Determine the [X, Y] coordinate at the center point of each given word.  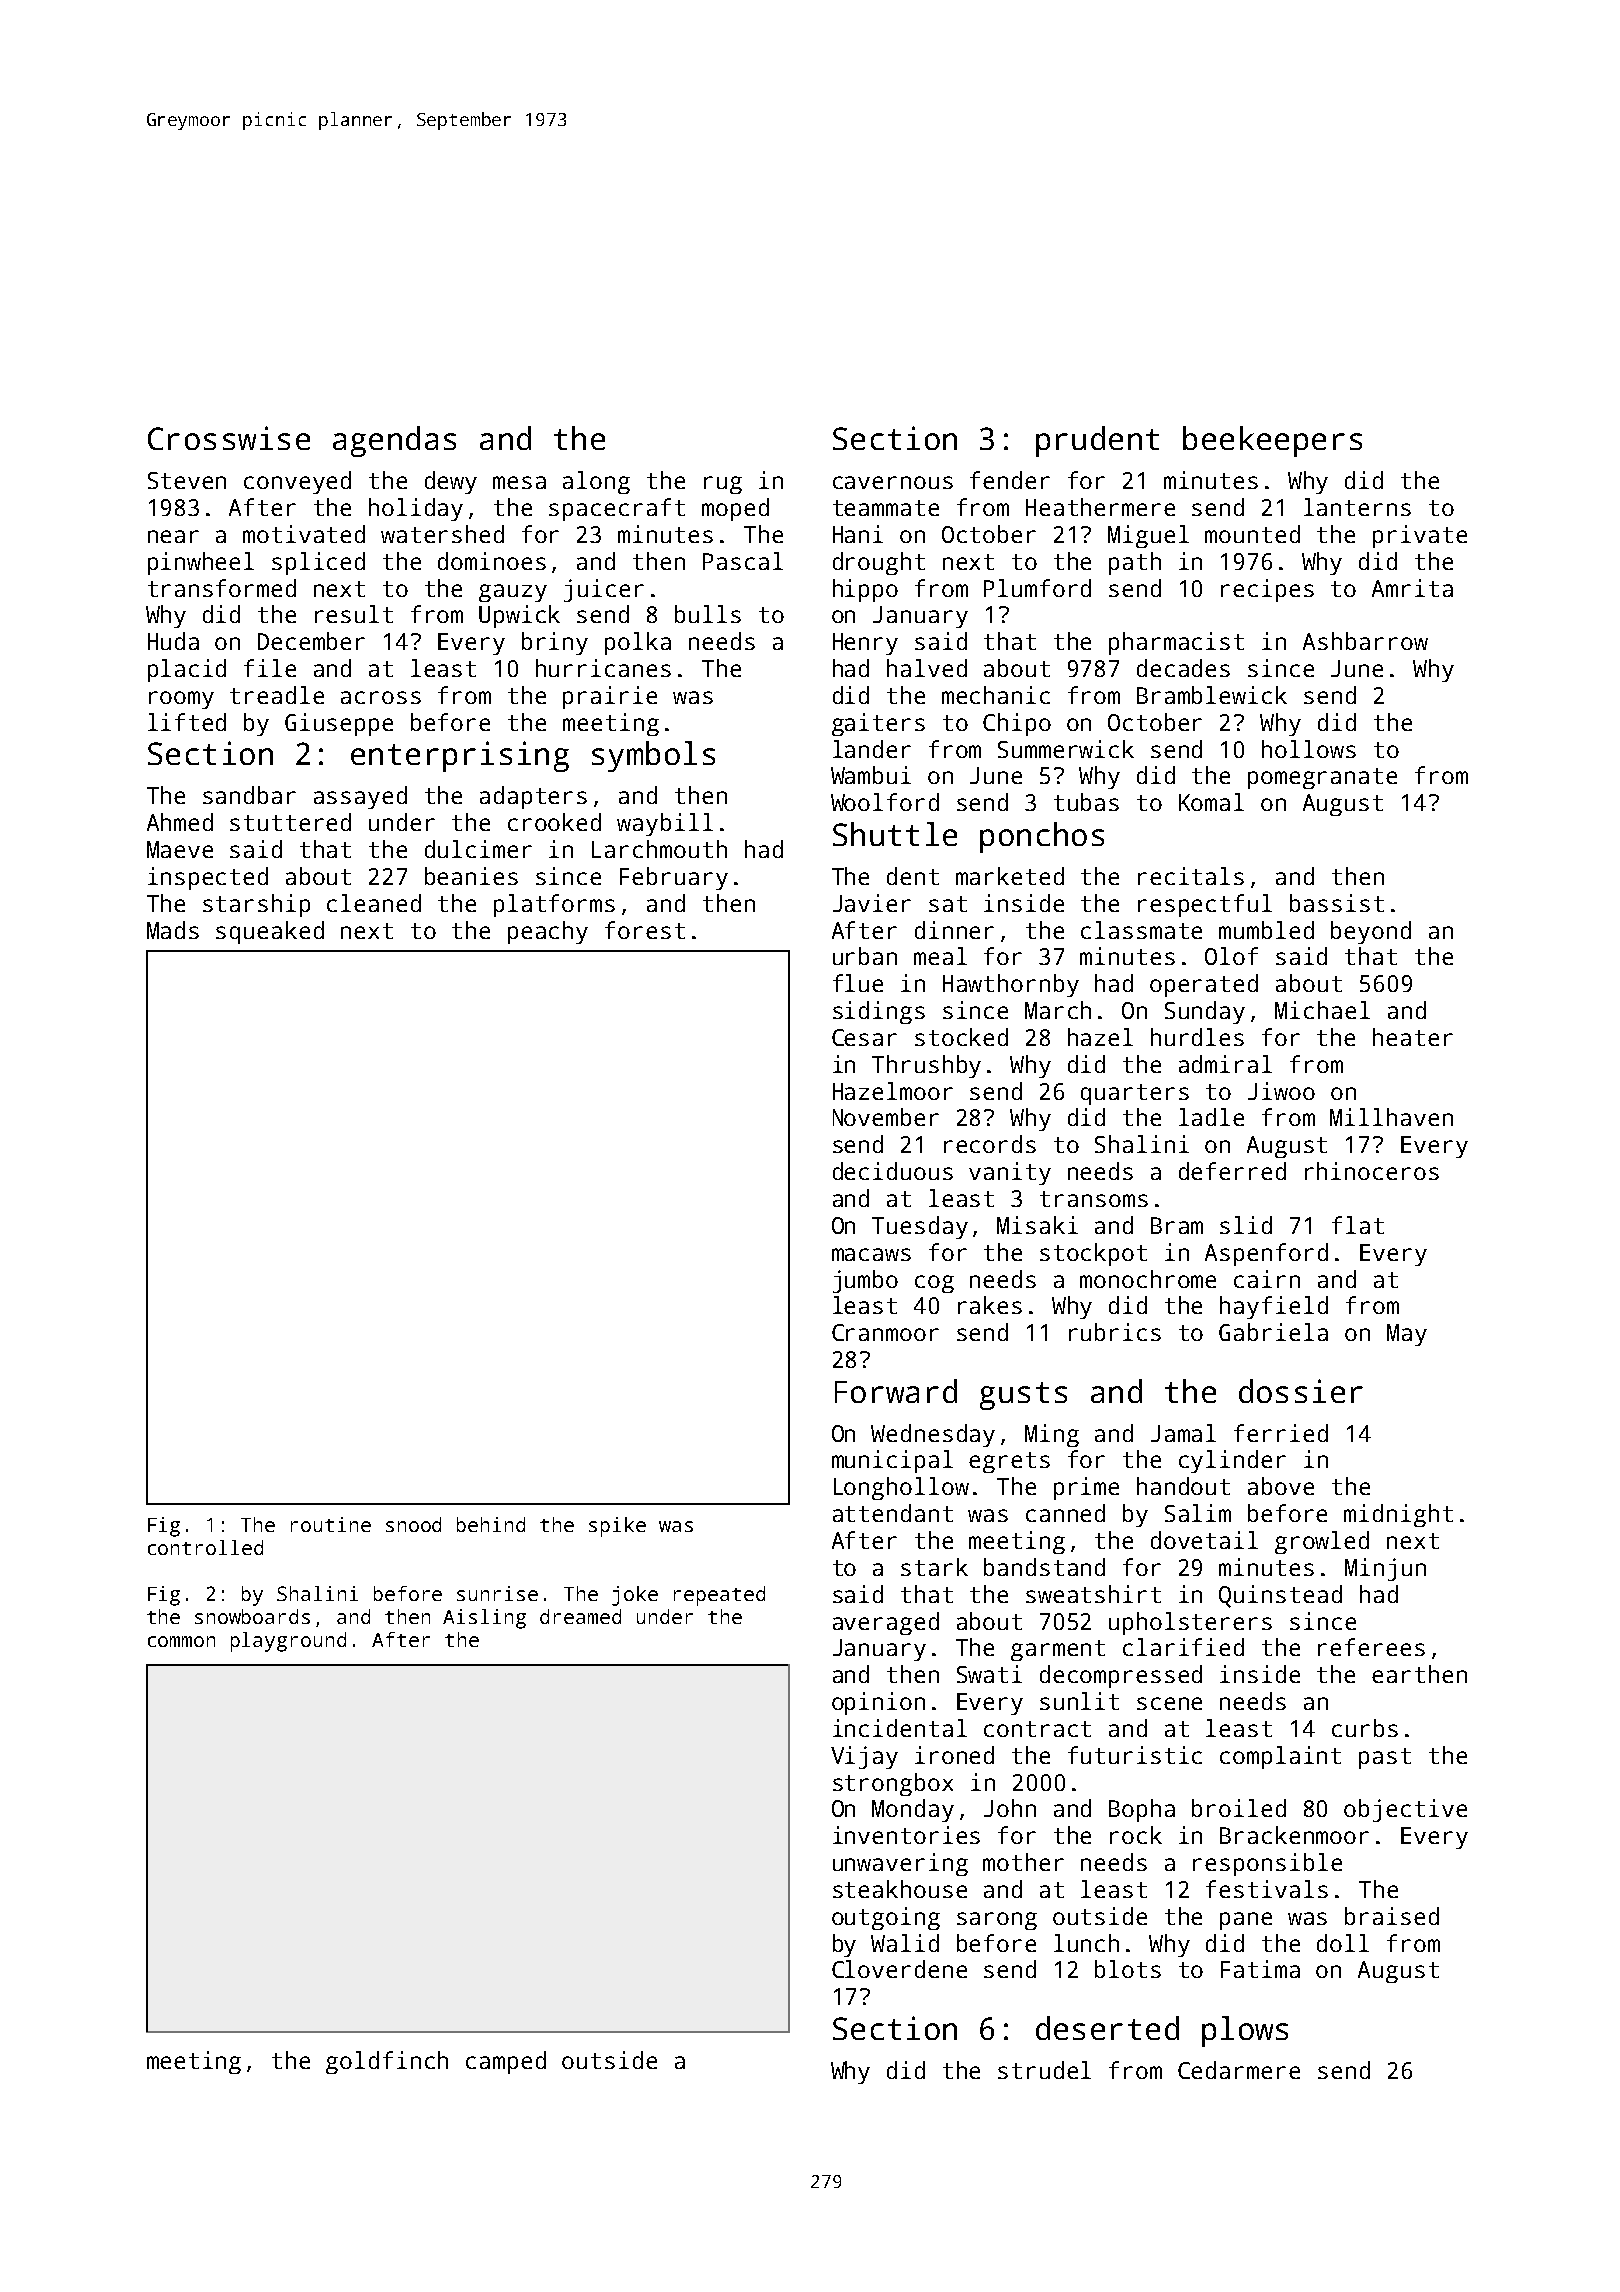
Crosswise [229, 438]
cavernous [893, 482]
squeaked [270, 932]
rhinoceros [1372, 1171]
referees [1371, 1647]
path [1135, 563]
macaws [871, 1254]
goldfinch [387, 2062]
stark [934, 1567]
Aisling [484, 1619]
